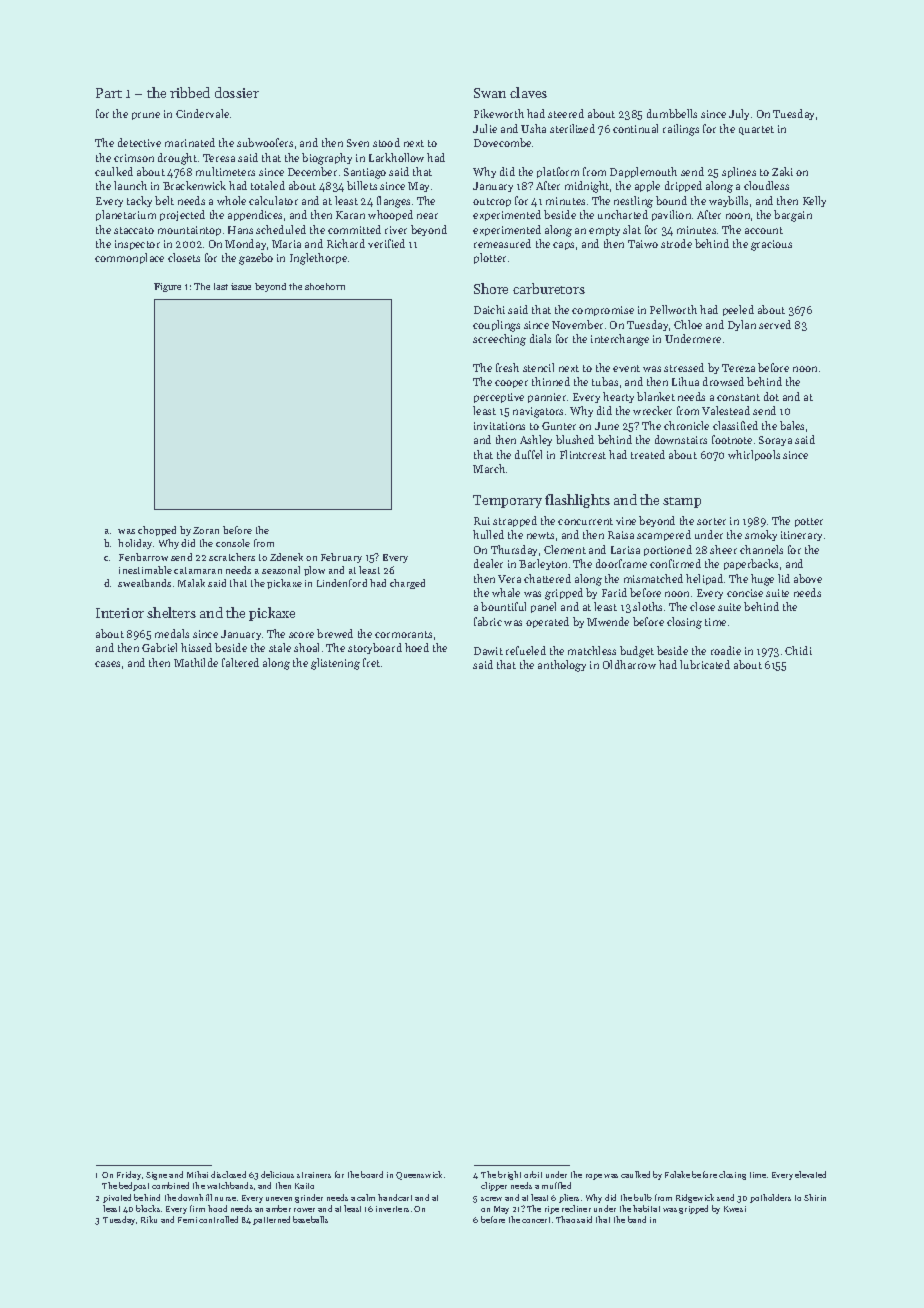 The height and width of the screenshot is (1308, 924). I want to click on bargain, so click(793, 216).
